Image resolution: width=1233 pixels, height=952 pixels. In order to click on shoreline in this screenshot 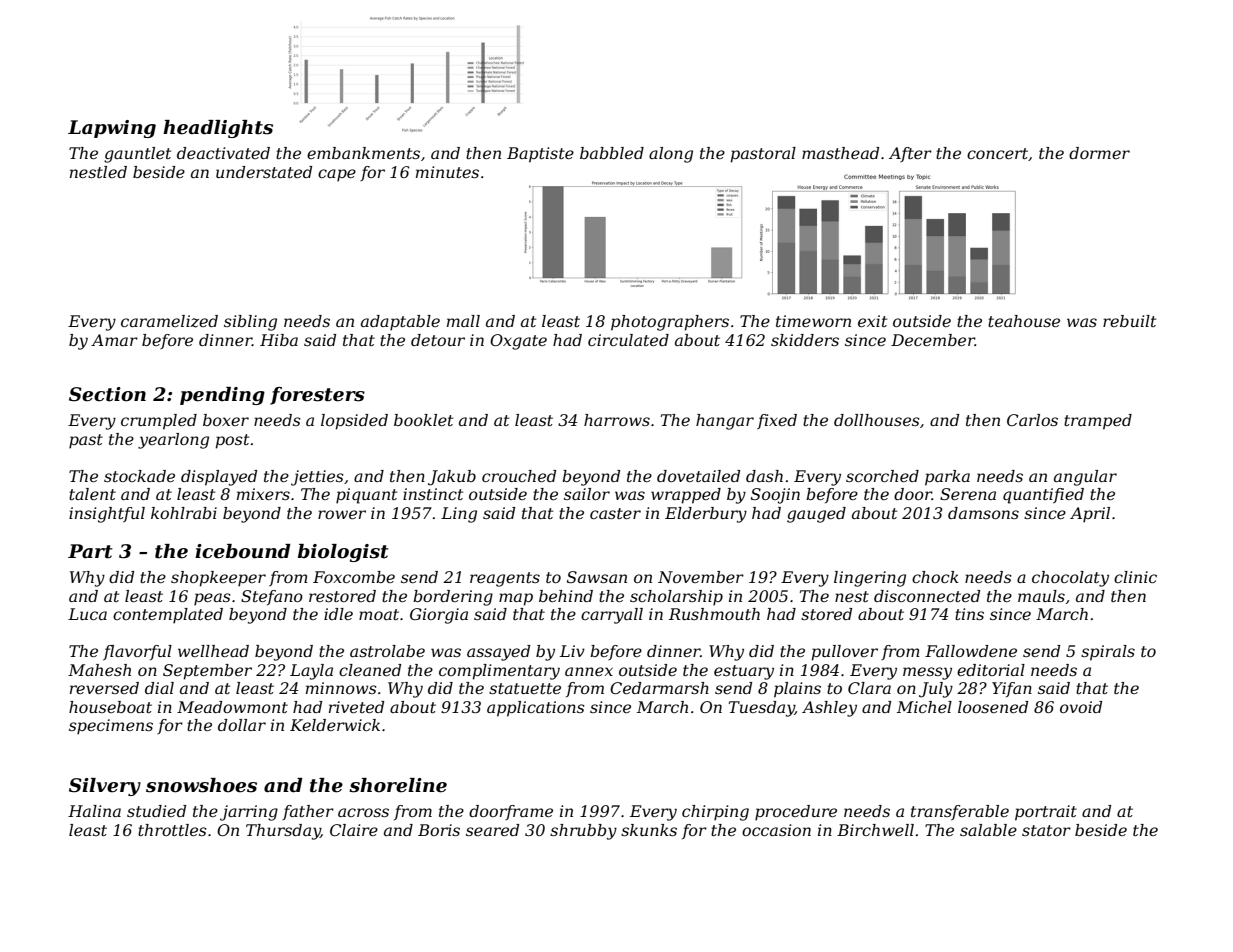, I will do `click(398, 785)`.
